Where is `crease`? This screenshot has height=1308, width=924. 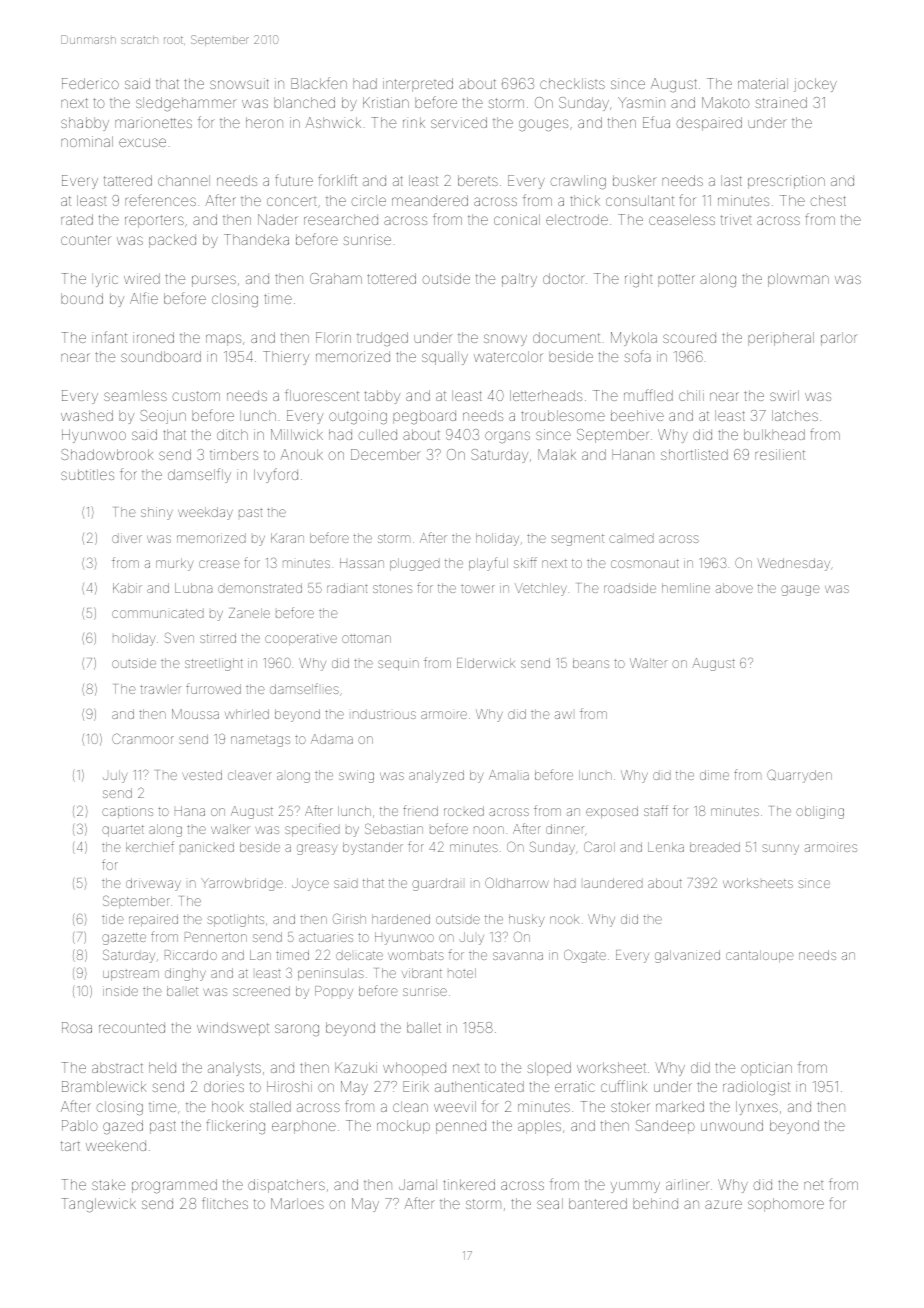 crease is located at coordinates (219, 564).
